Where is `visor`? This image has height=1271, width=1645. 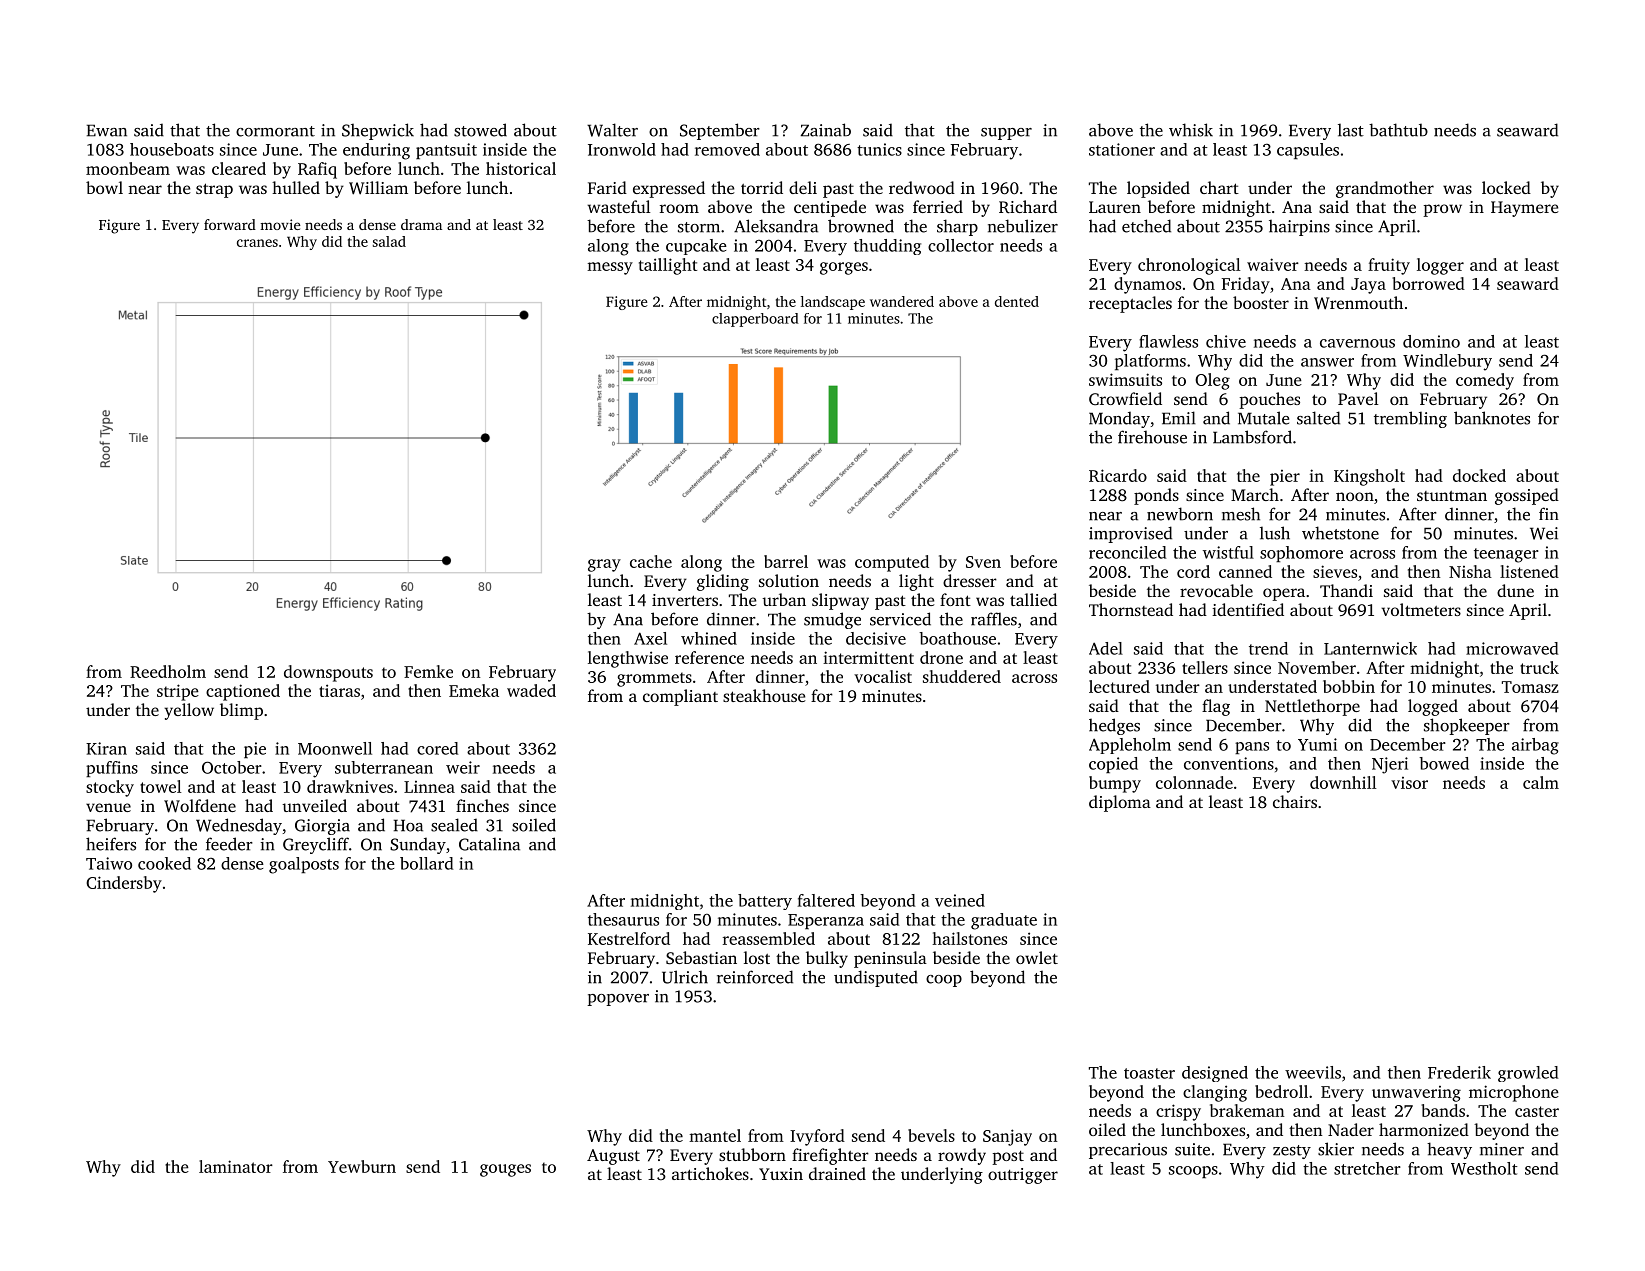 visor is located at coordinates (1409, 783).
